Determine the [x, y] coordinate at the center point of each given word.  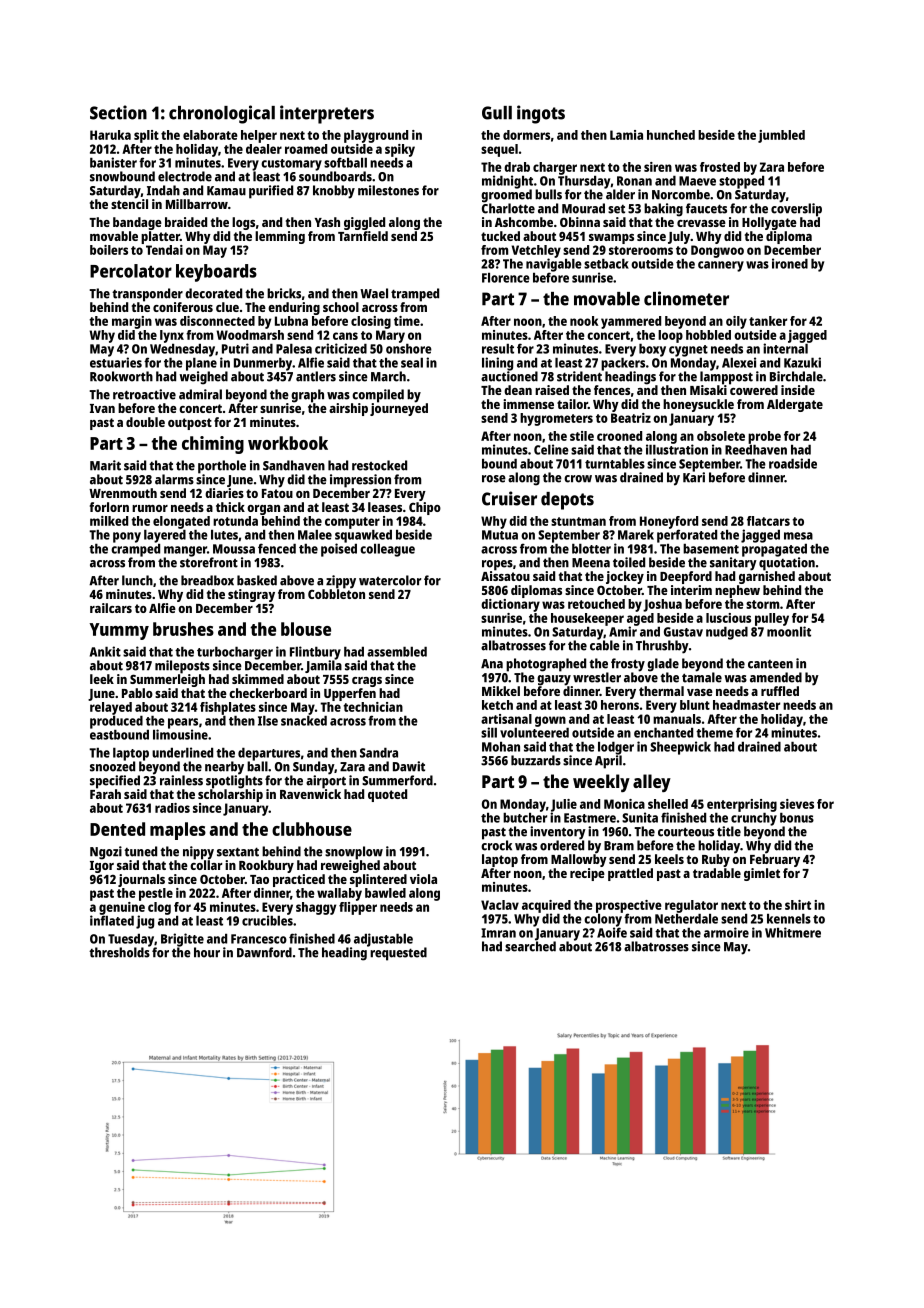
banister [113, 162]
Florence [506, 278]
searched [530, 946]
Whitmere [793, 932]
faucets [706, 208]
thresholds [119, 952]
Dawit [409, 766]
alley [652, 783]
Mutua [500, 535]
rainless [181, 780]
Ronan [634, 181]
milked [109, 521]
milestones [388, 190]
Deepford [686, 577]
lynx [172, 336]
